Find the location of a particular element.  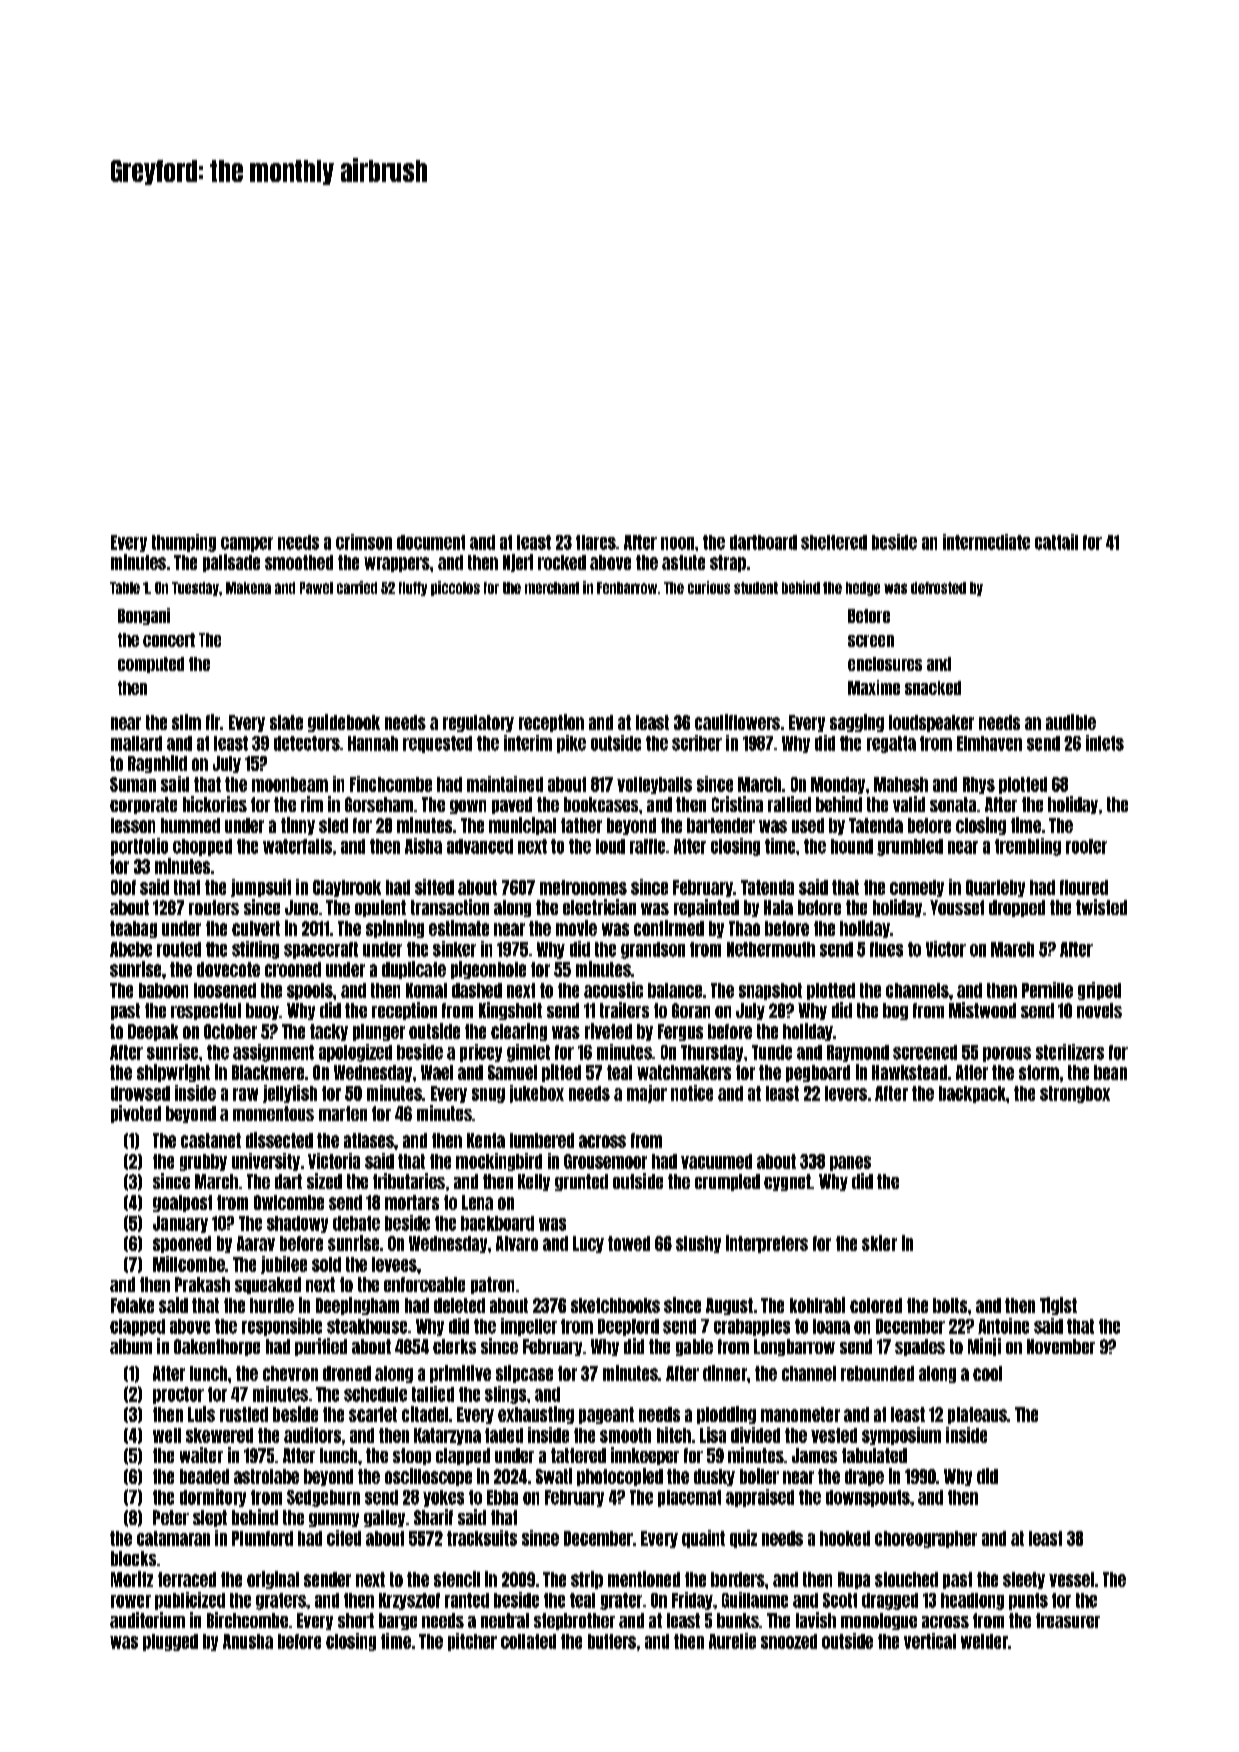

Pawel is located at coordinates (316, 588).
